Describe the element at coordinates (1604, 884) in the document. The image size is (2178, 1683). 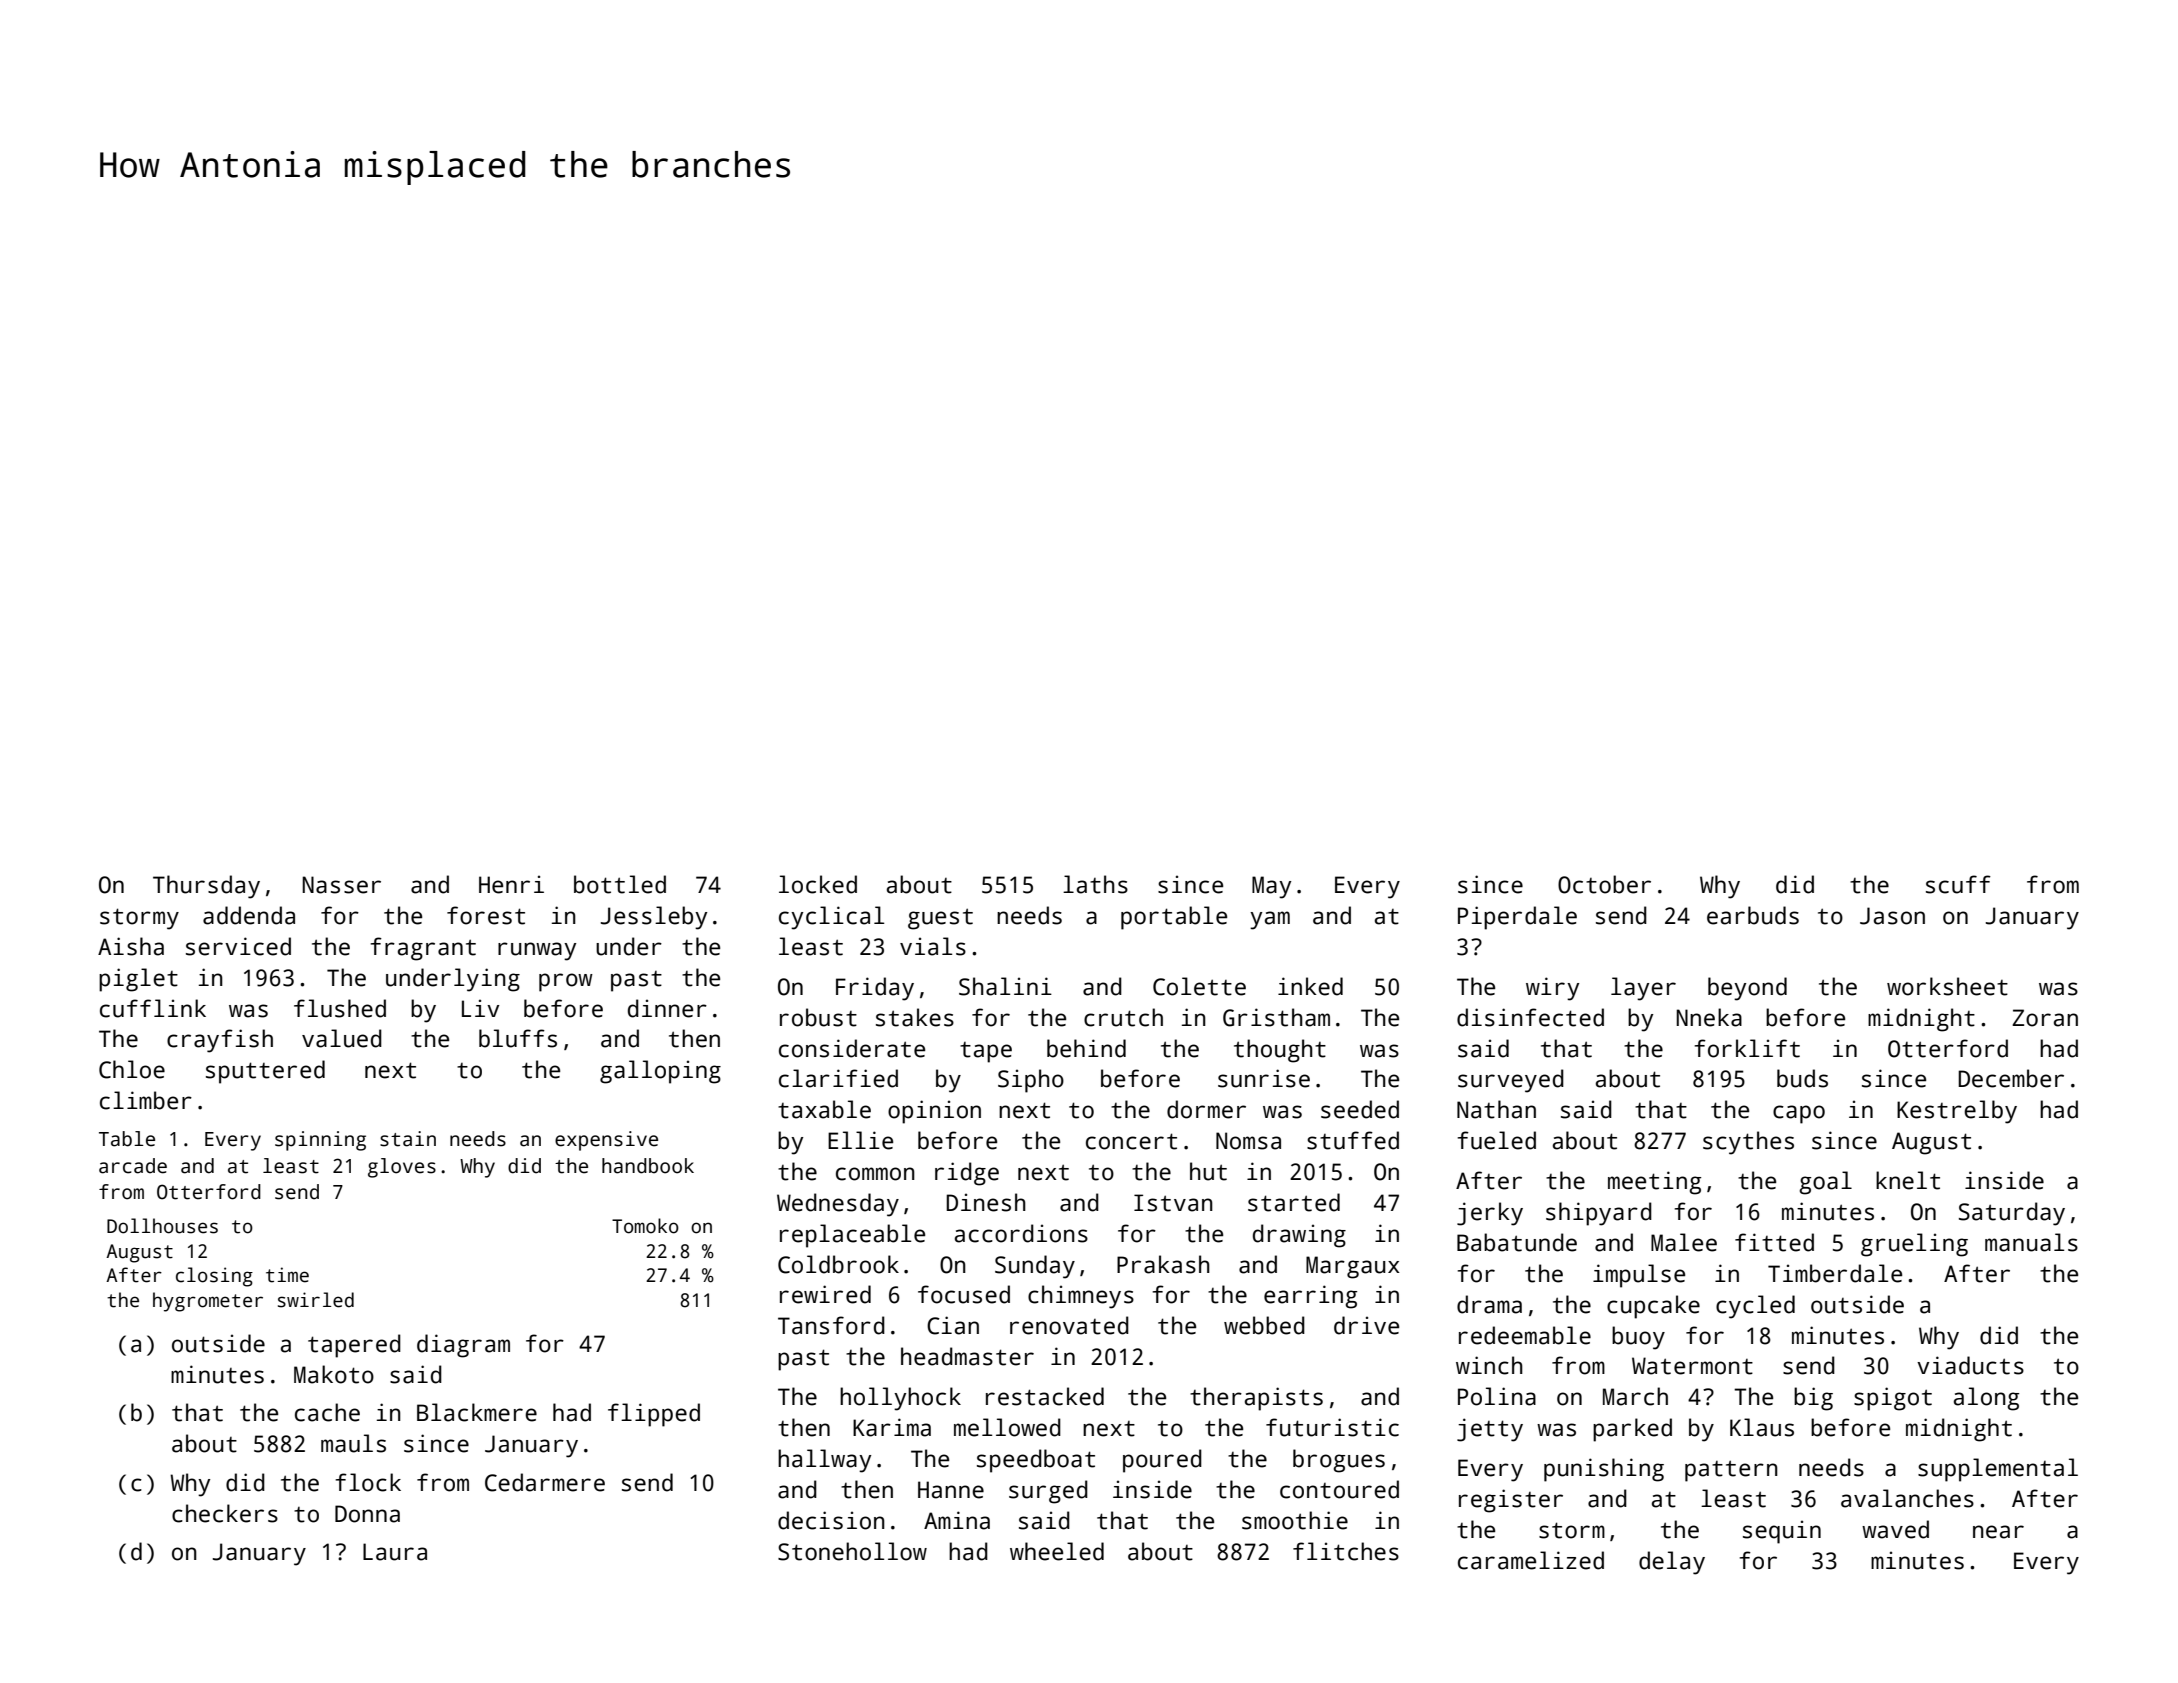
I see `October` at that location.
